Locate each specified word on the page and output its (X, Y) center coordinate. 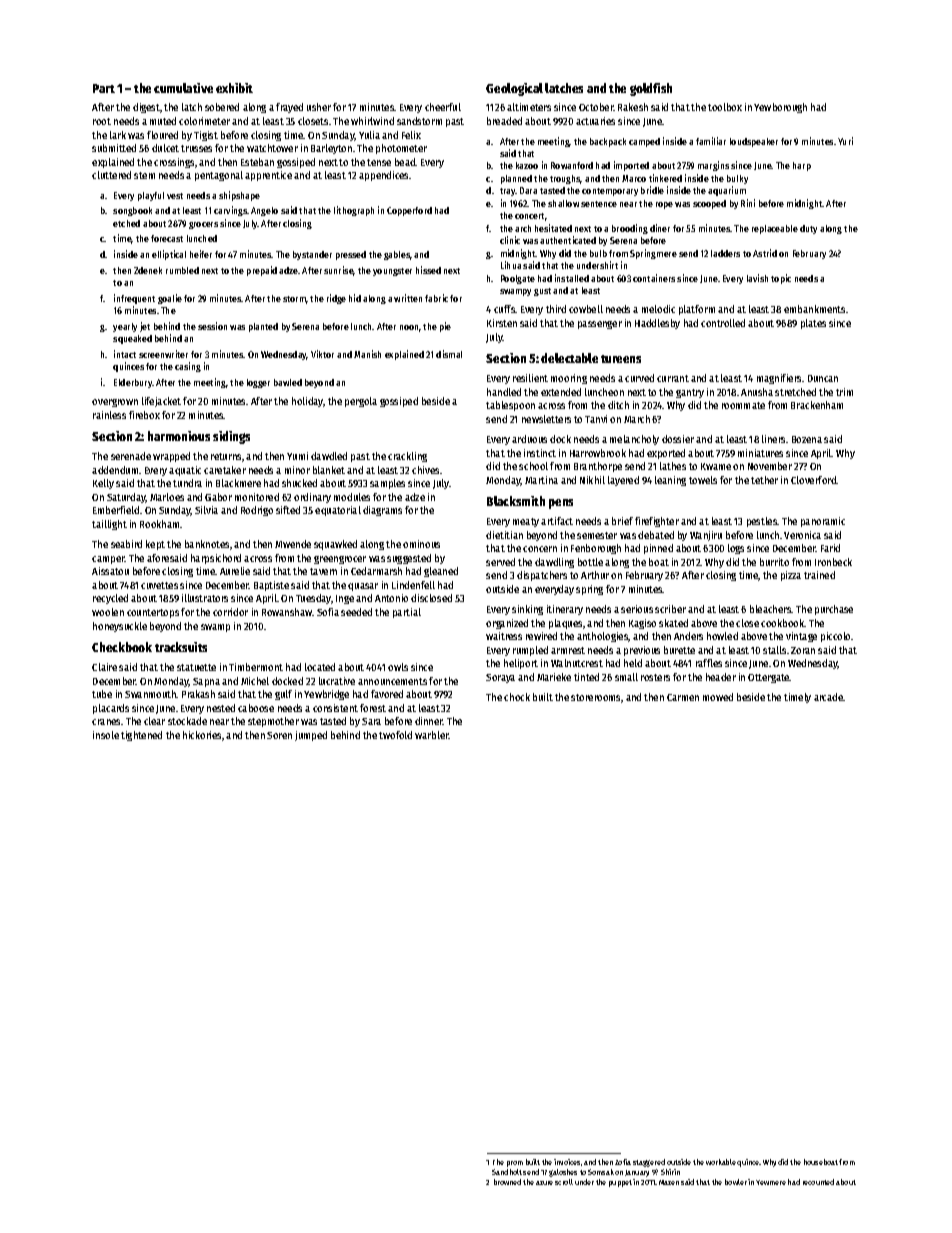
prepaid (262, 271)
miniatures (760, 453)
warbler (432, 735)
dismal (449, 354)
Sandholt (507, 1172)
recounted (818, 1182)
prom (515, 1164)
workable (721, 1162)
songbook (132, 211)
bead (405, 162)
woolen (108, 612)
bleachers (771, 609)
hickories (202, 735)
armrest (568, 650)
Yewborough (780, 108)
